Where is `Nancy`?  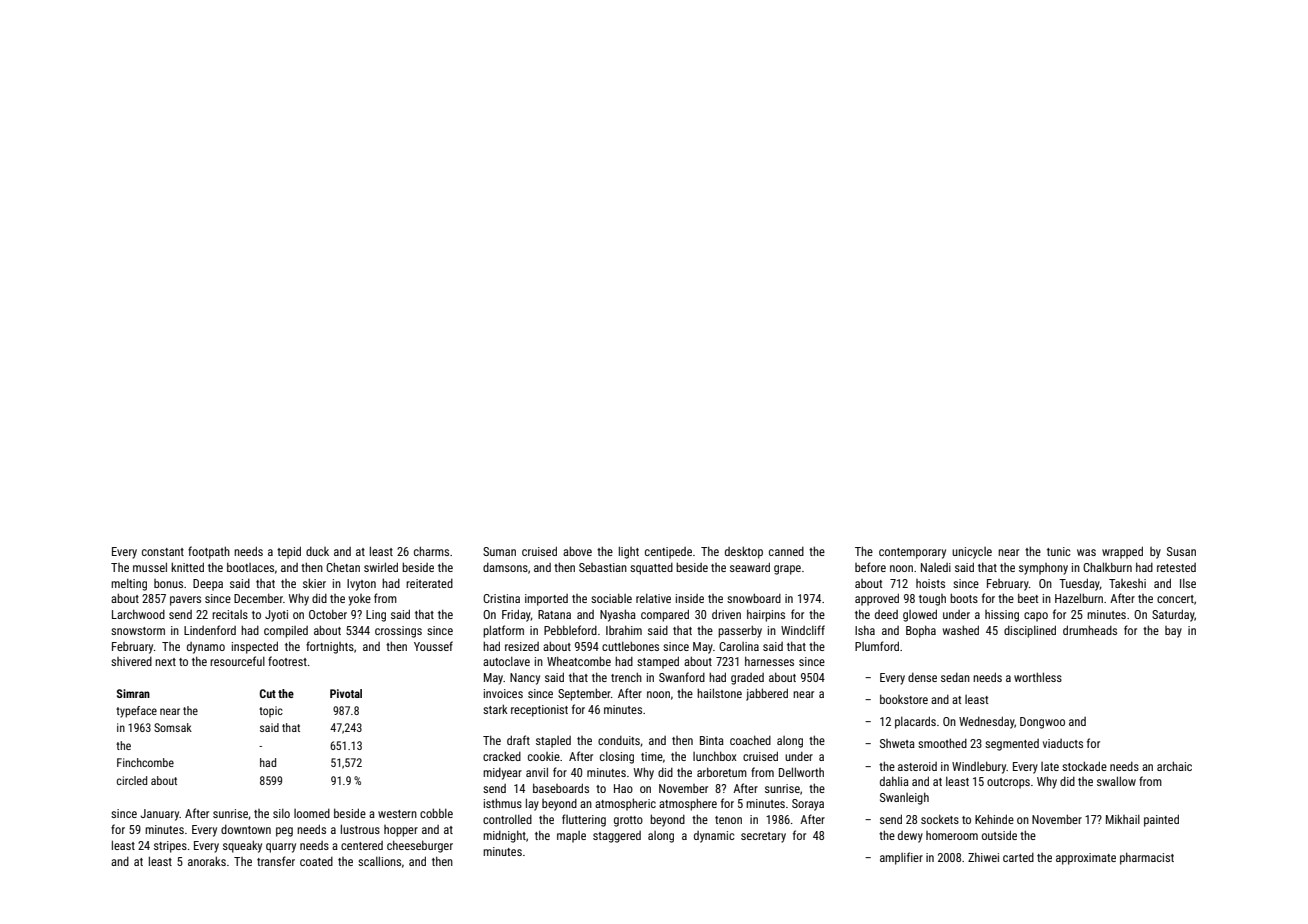
Nancy is located at coordinates (525, 679).
